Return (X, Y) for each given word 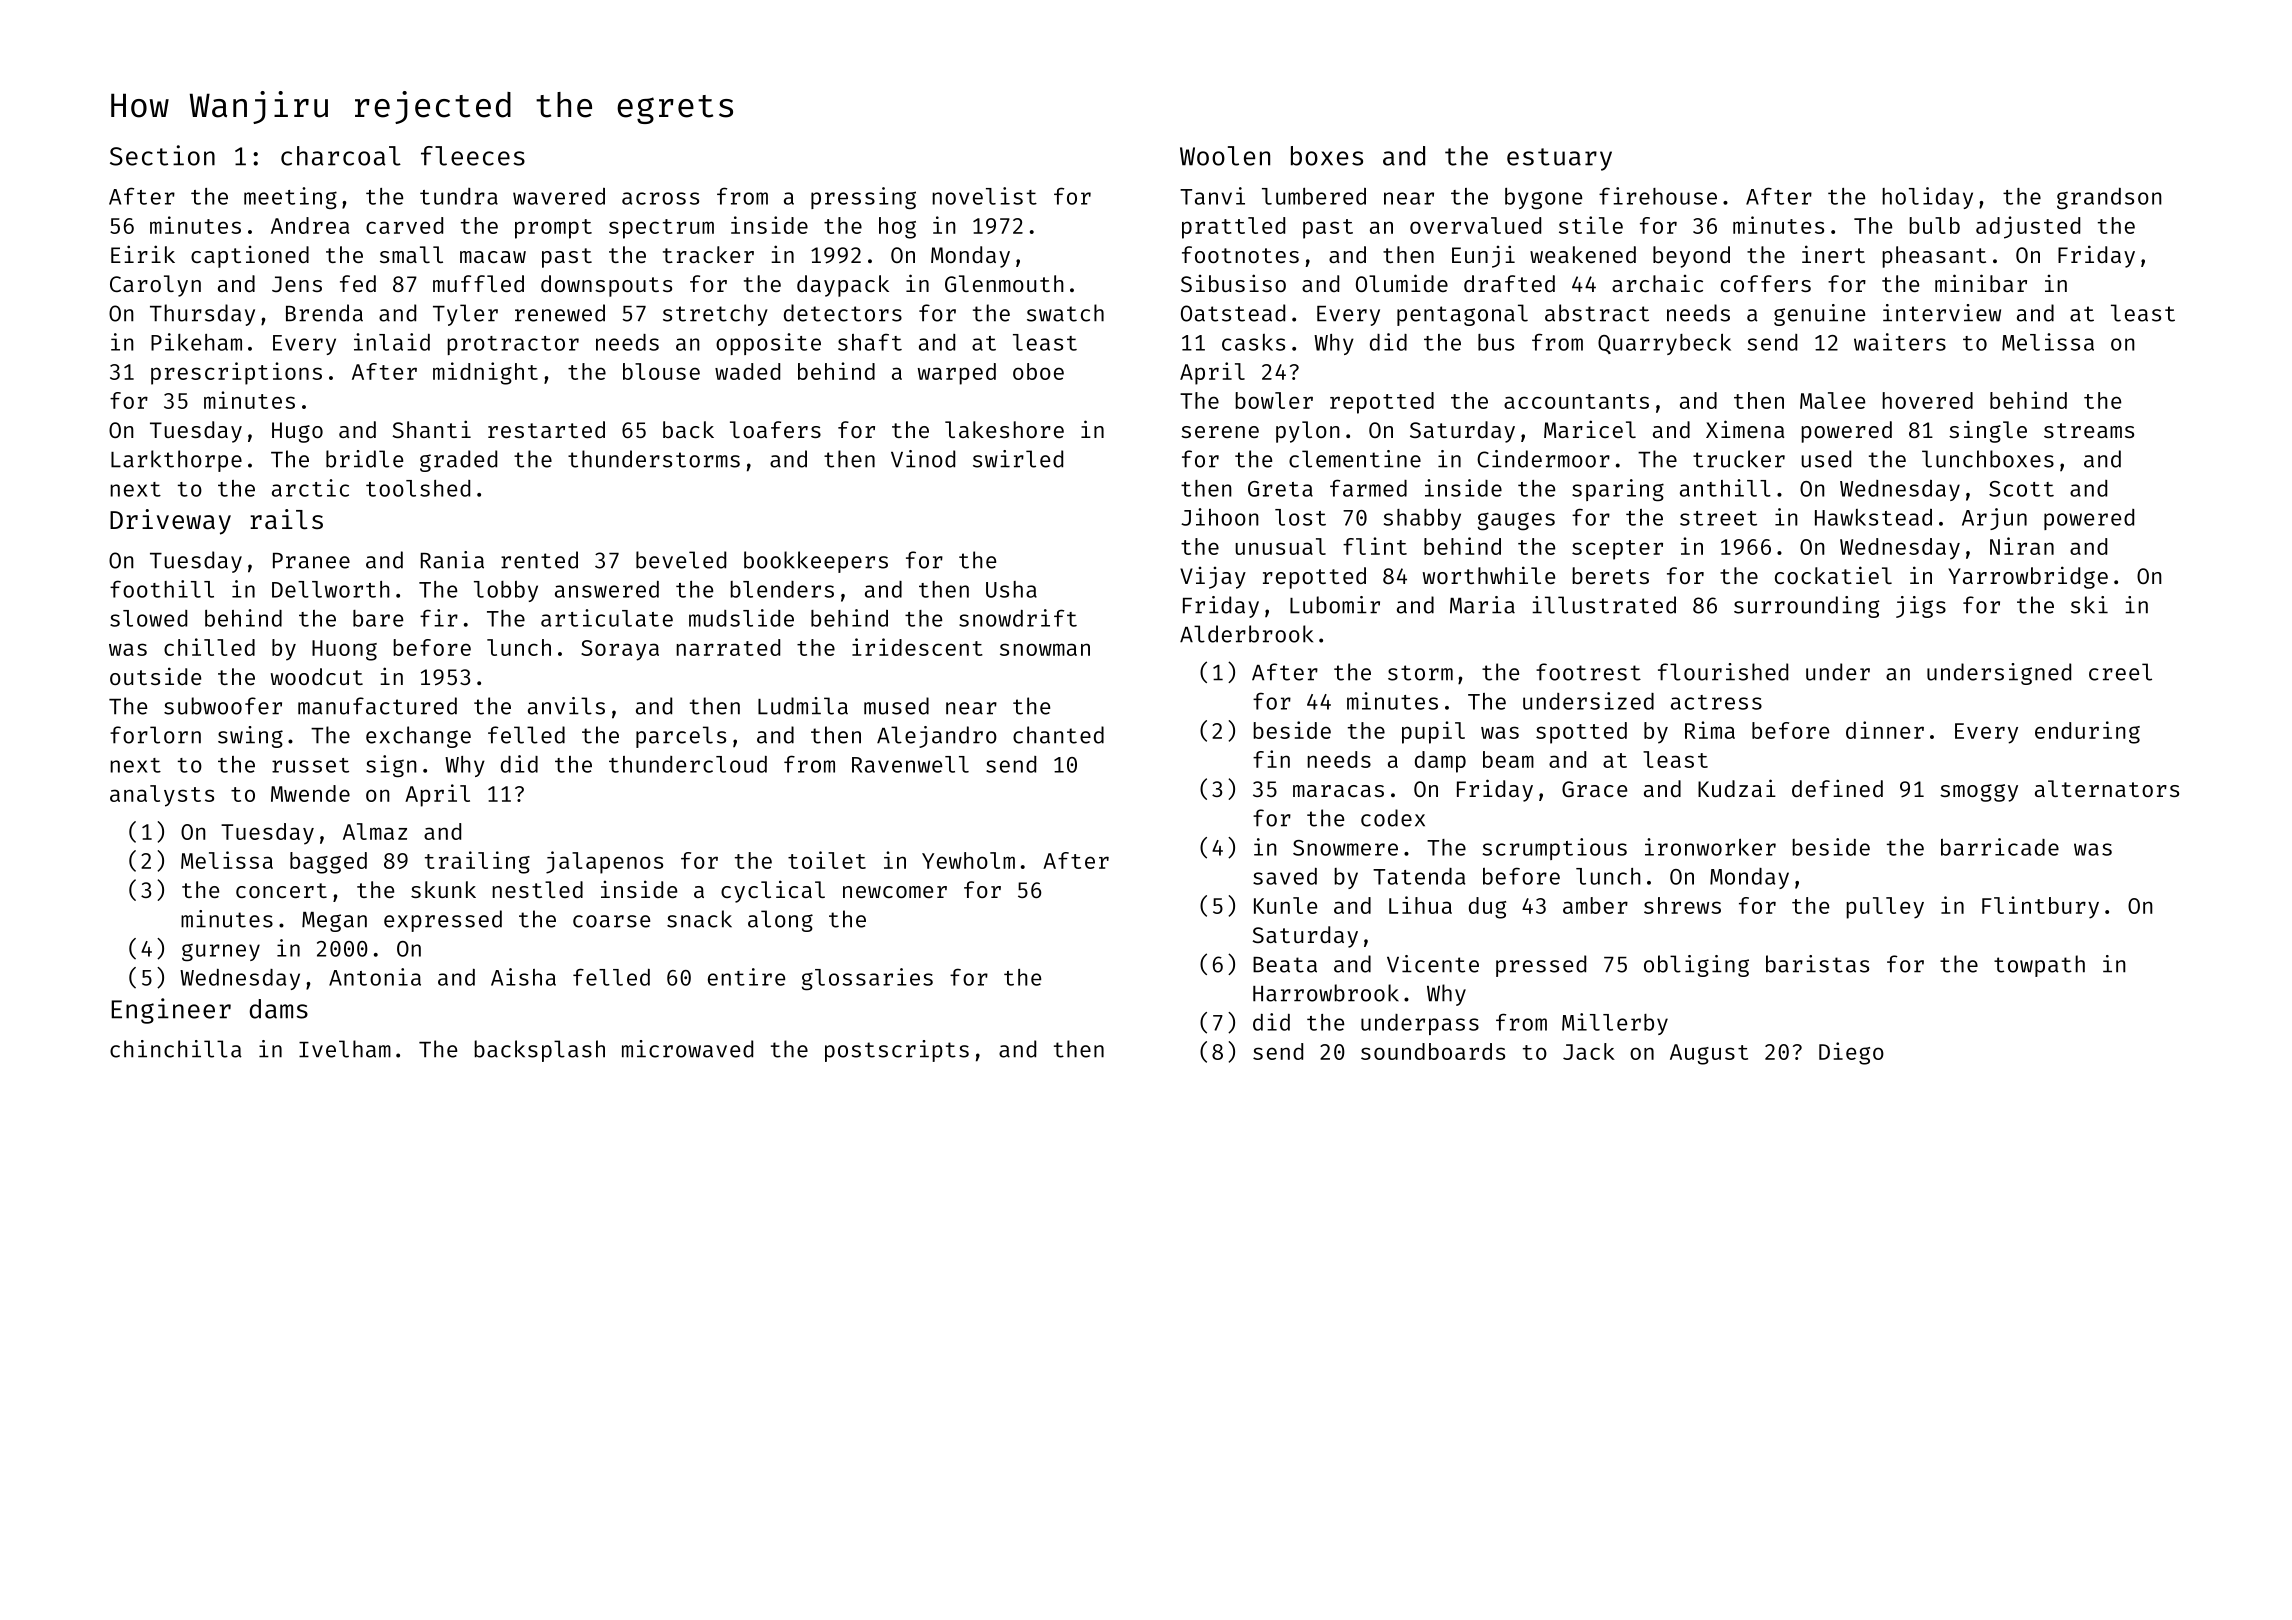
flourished (1723, 672)
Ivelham (345, 1049)
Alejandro (937, 737)
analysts (162, 796)
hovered (1927, 400)
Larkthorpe (176, 461)
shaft (870, 342)
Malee (1832, 400)
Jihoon (1220, 517)
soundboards (1433, 1051)
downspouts (606, 286)
